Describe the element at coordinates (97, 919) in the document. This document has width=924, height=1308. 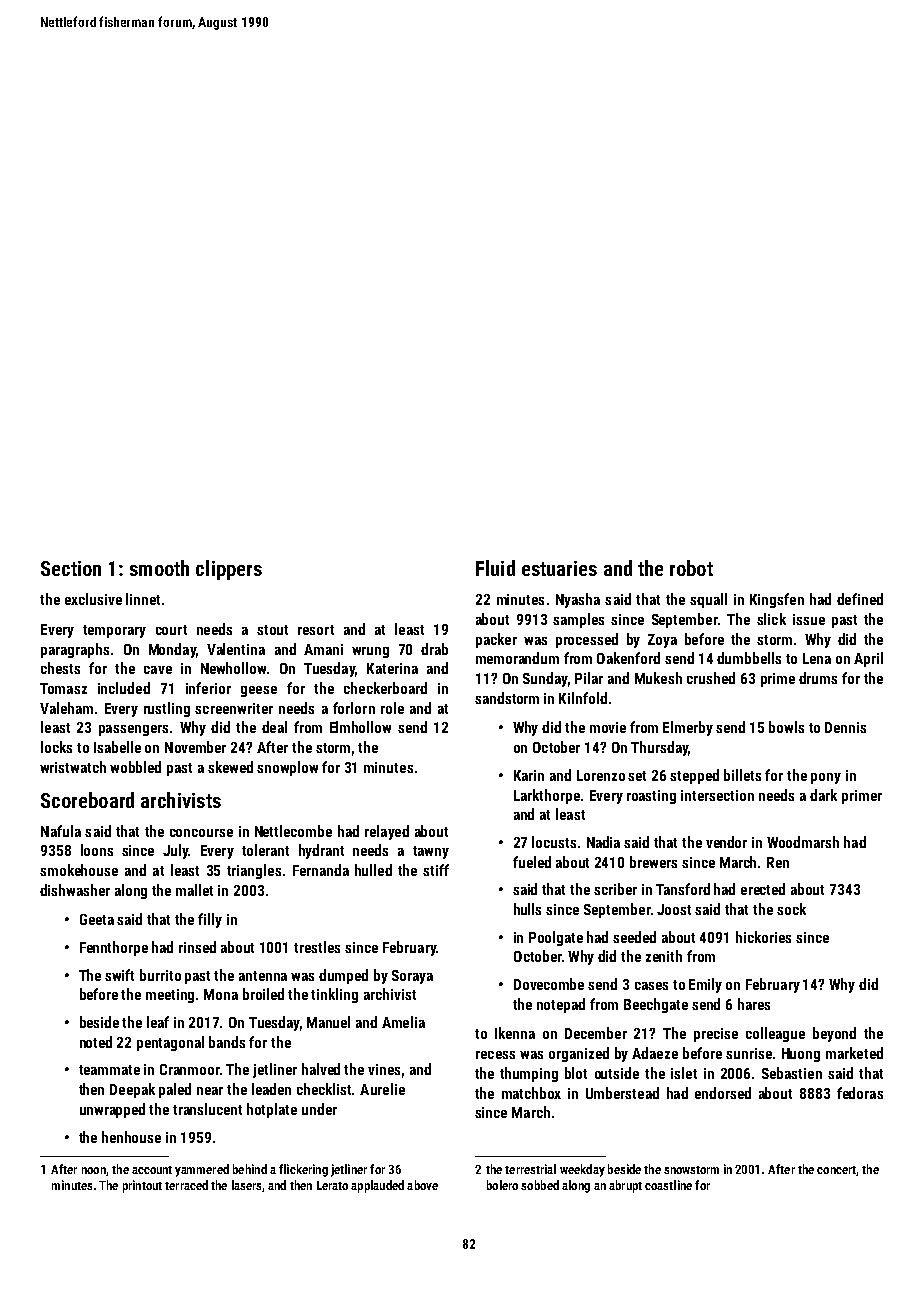
I see `Geeta` at that location.
